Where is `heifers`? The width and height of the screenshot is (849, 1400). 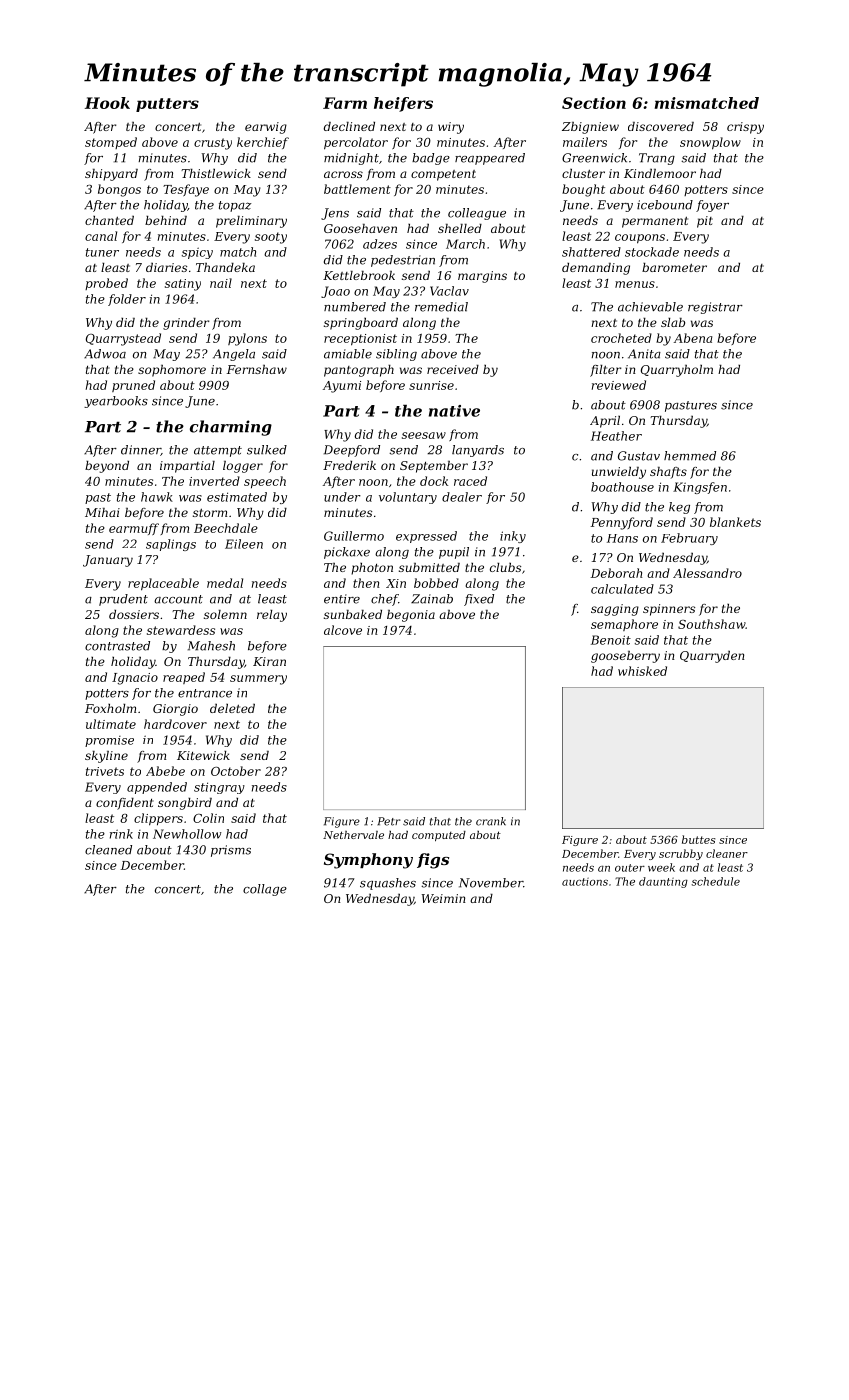
heifers is located at coordinates (403, 104).
